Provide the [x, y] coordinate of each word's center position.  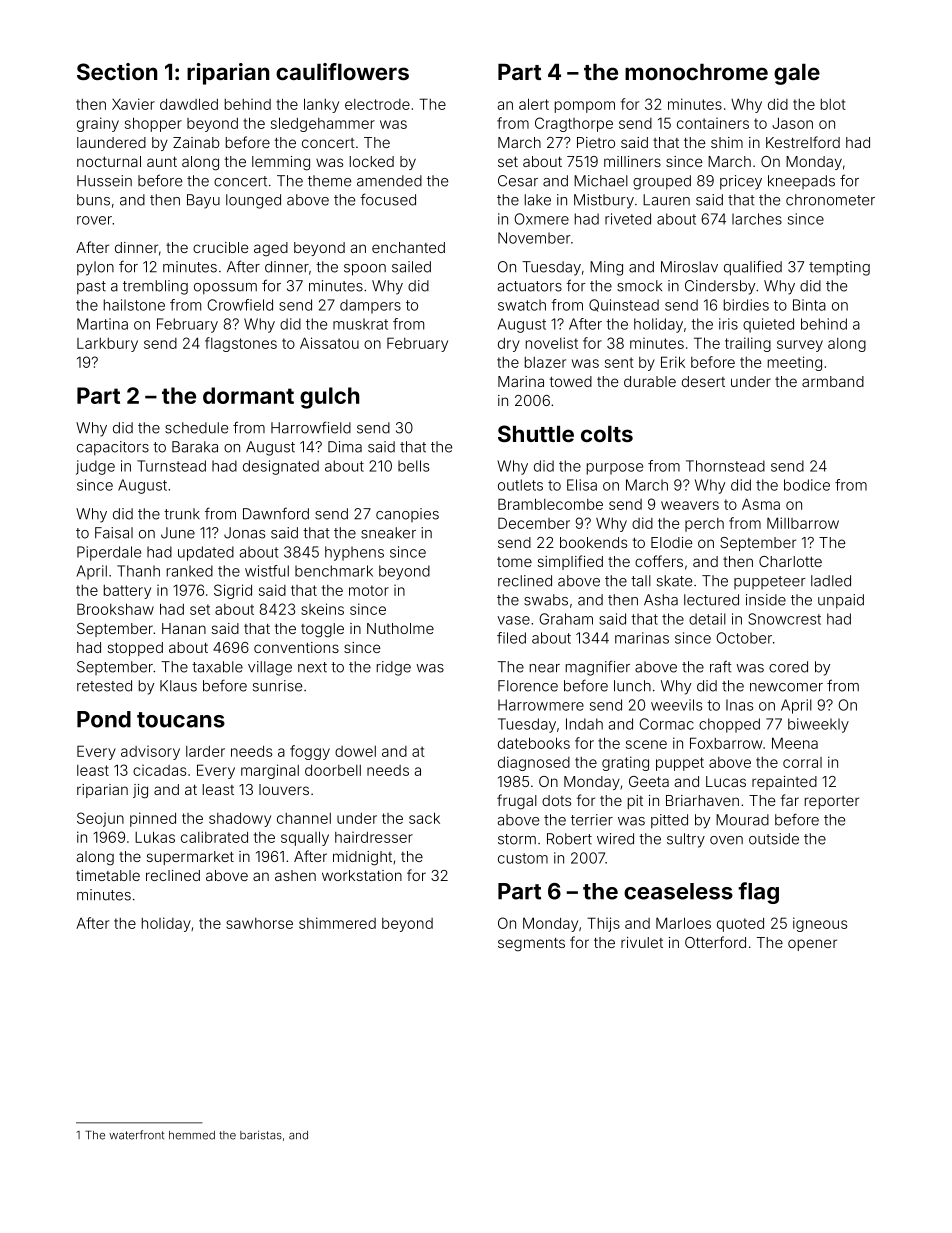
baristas [261, 1135]
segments [531, 945]
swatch [522, 305]
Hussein [104, 181]
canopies [407, 515]
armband [833, 381]
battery [127, 592]
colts [607, 434]
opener [812, 945]
